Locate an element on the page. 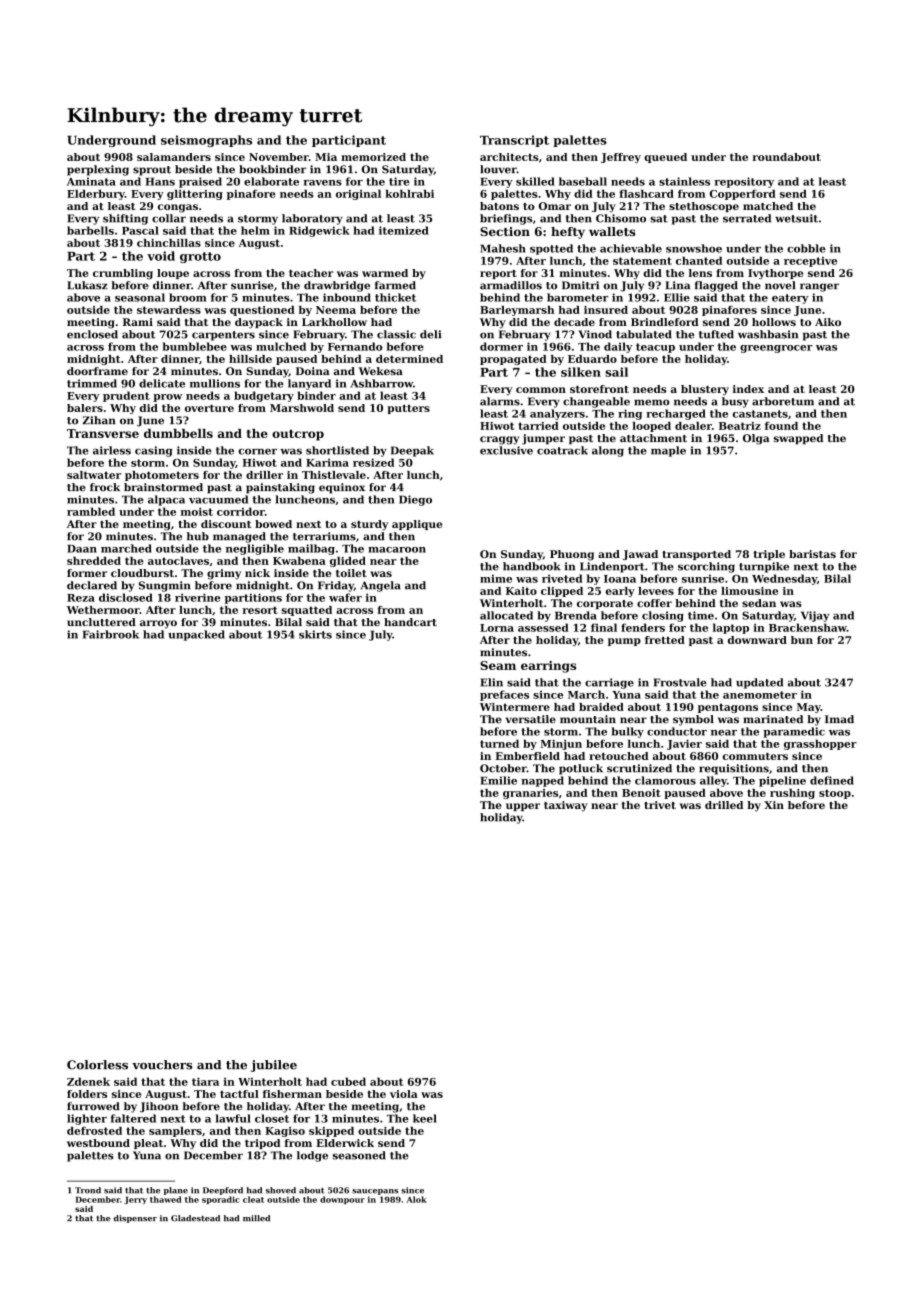 This document has width=924, height=1308. lens is located at coordinates (700, 273).
